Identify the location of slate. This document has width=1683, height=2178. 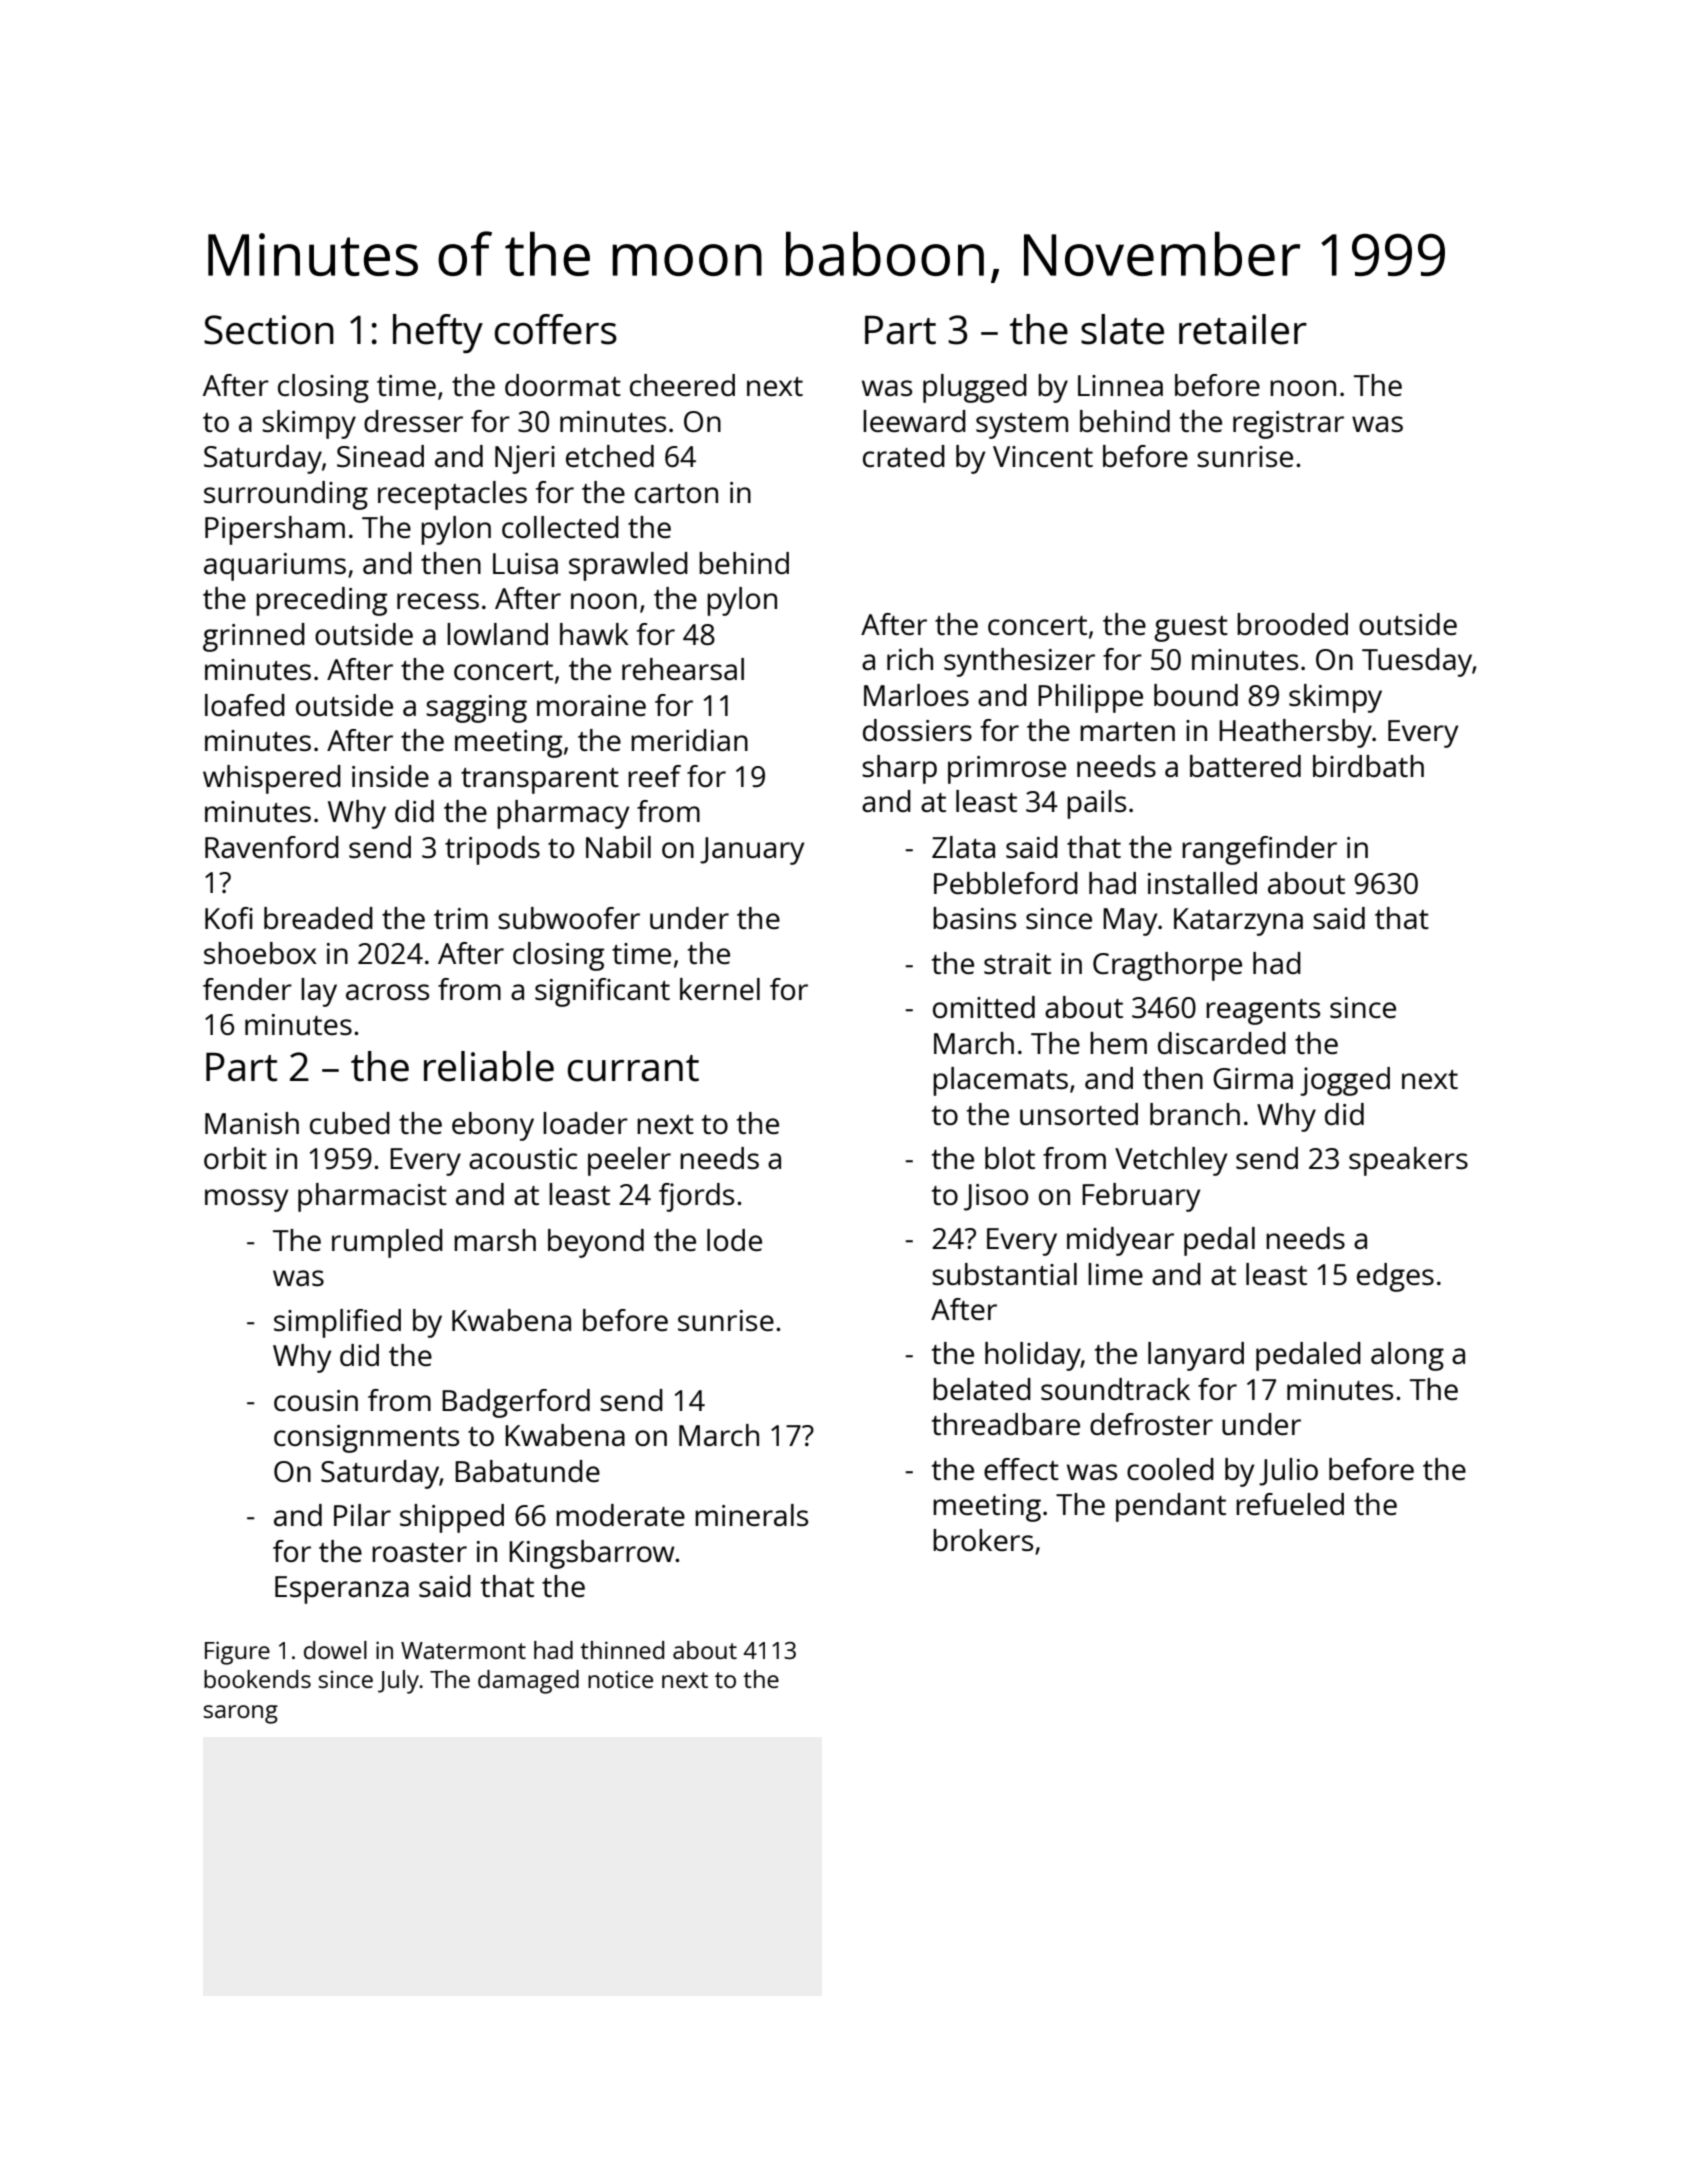
(1122, 329).
